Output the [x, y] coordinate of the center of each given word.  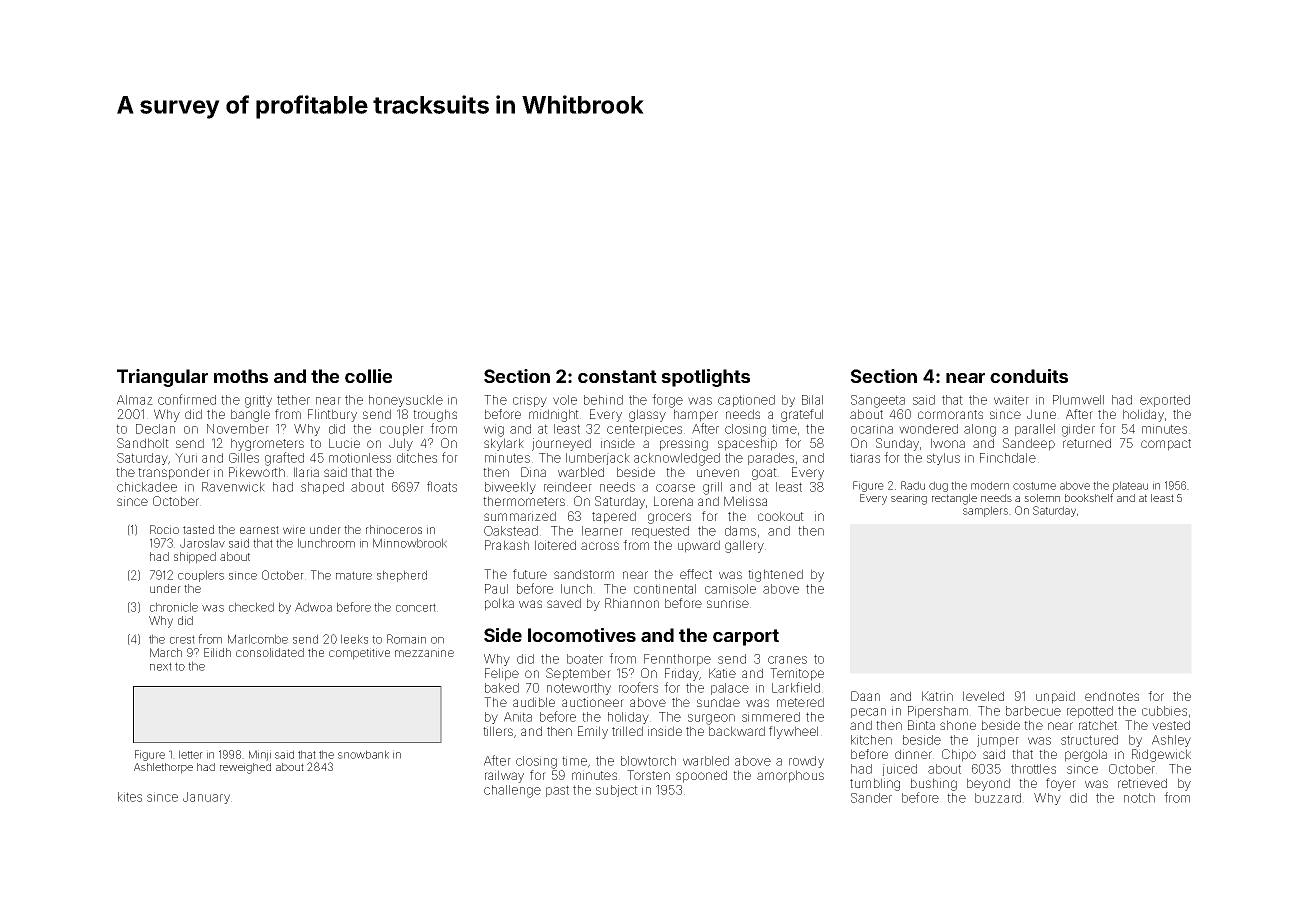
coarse [675, 488]
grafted [284, 459]
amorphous [790, 776]
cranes [787, 660]
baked [502, 688]
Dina [533, 472]
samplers [985, 511]
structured [1089, 740]
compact [1166, 445]
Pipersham [938, 712]
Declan [155, 429]
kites [130, 797]
